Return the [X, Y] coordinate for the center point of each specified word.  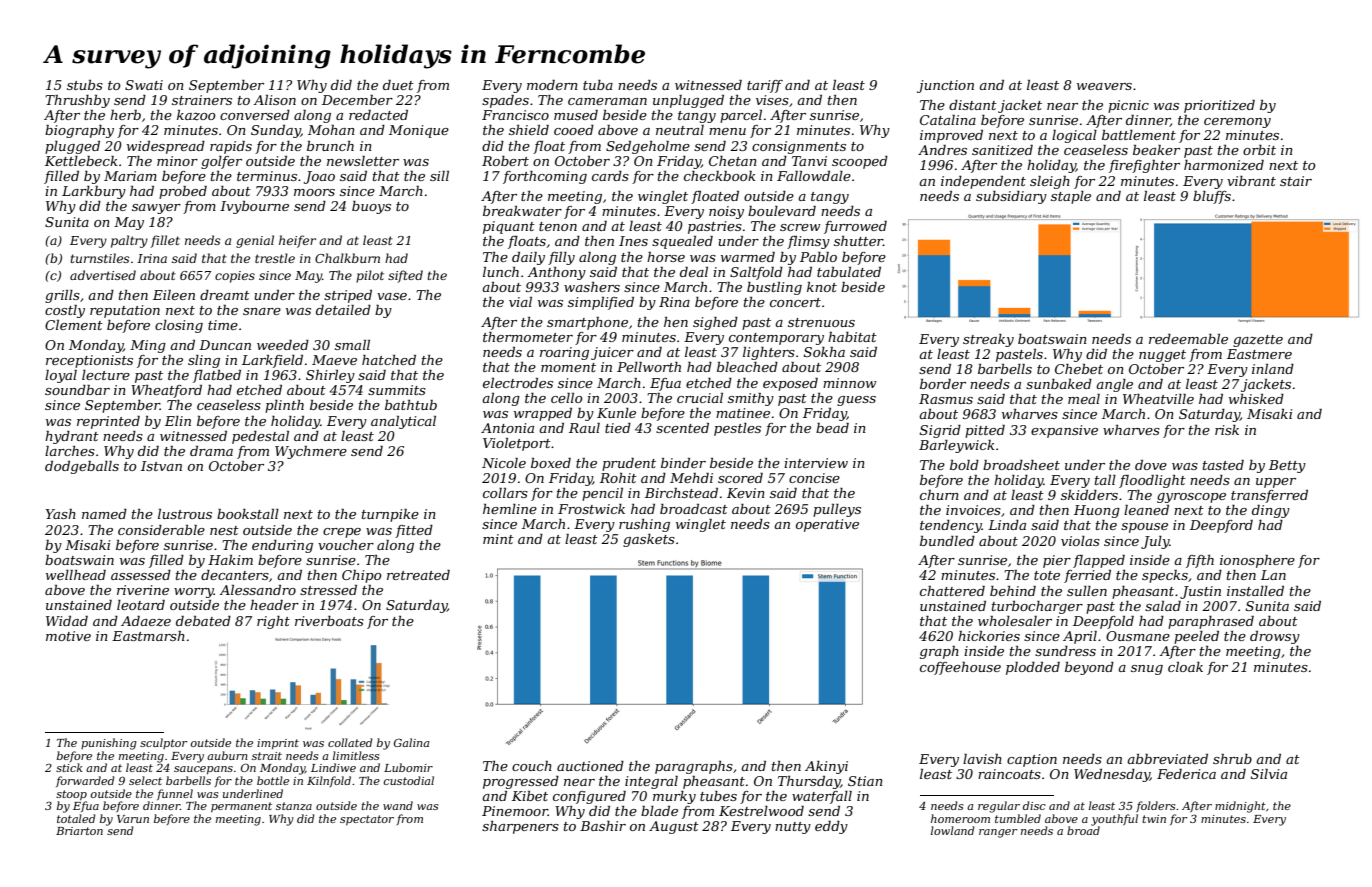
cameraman [607, 101]
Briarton [79, 831]
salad [1163, 606]
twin [1154, 819]
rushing [644, 525]
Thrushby [77, 101]
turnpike [390, 515]
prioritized [1219, 106]
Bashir [603, 826]
